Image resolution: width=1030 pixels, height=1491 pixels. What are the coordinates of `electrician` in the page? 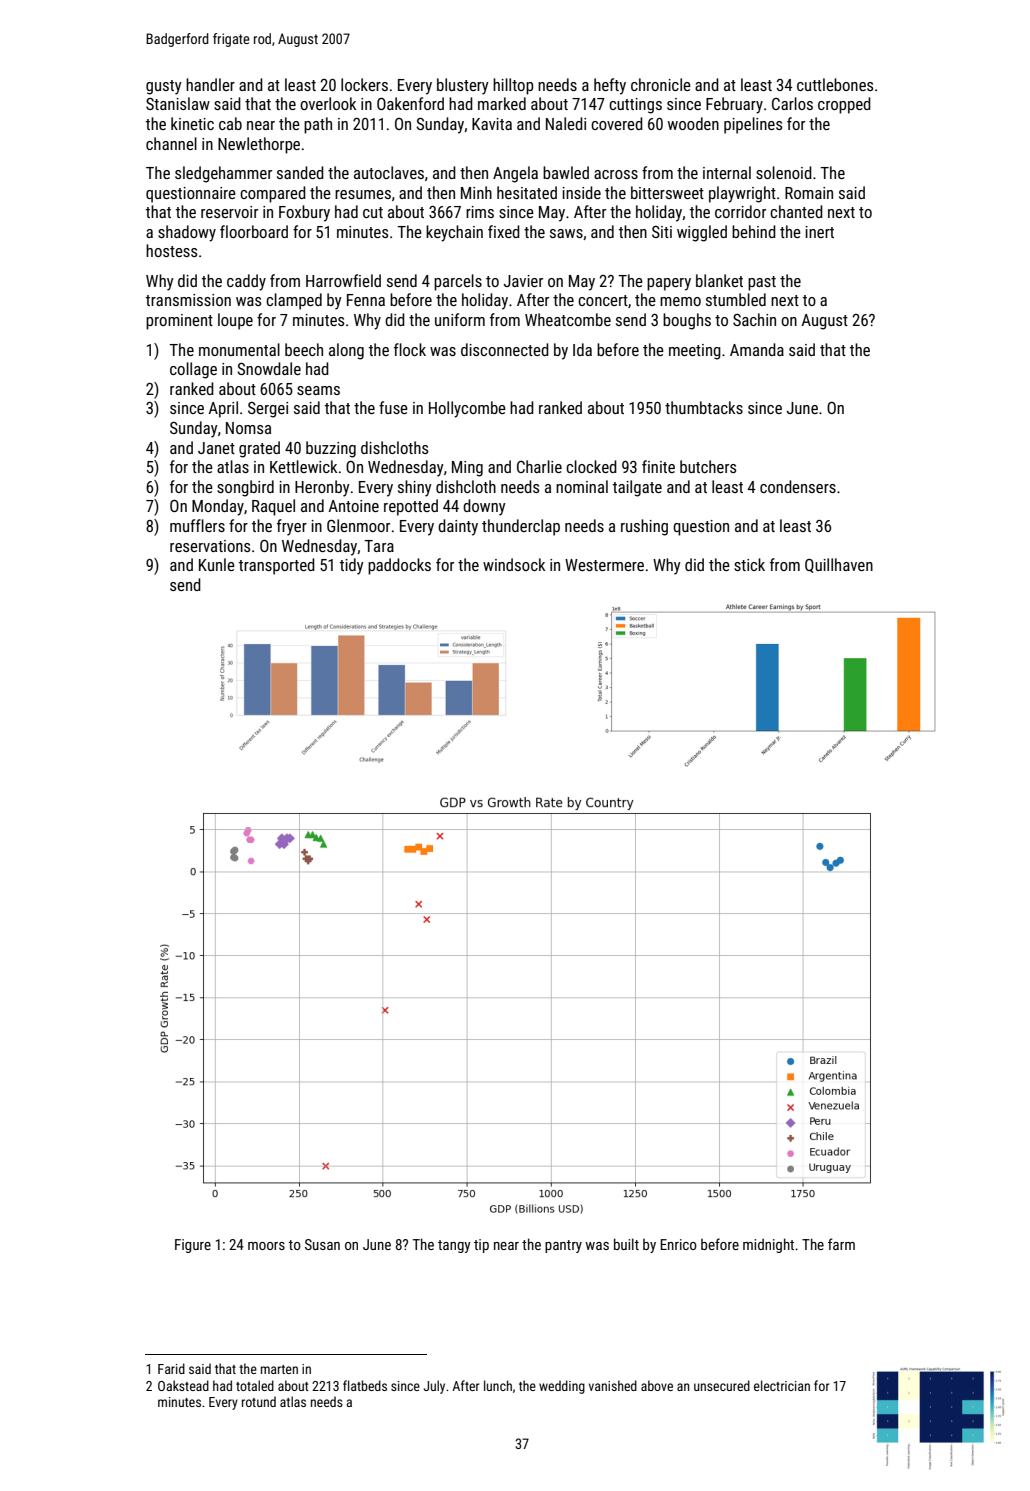 It's located at (782, 1385).
